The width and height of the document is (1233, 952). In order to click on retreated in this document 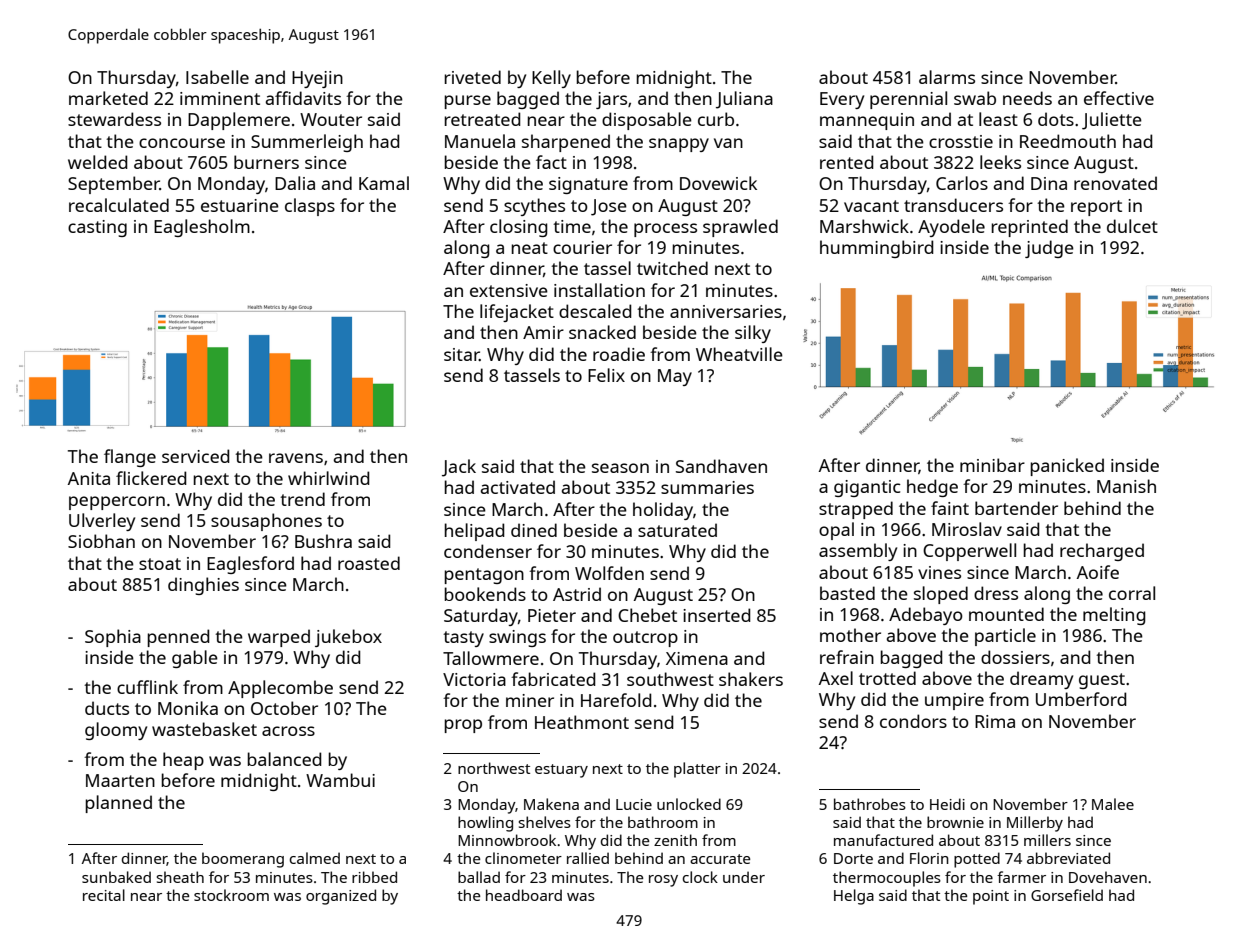, I will do `click(482, 119)`.
